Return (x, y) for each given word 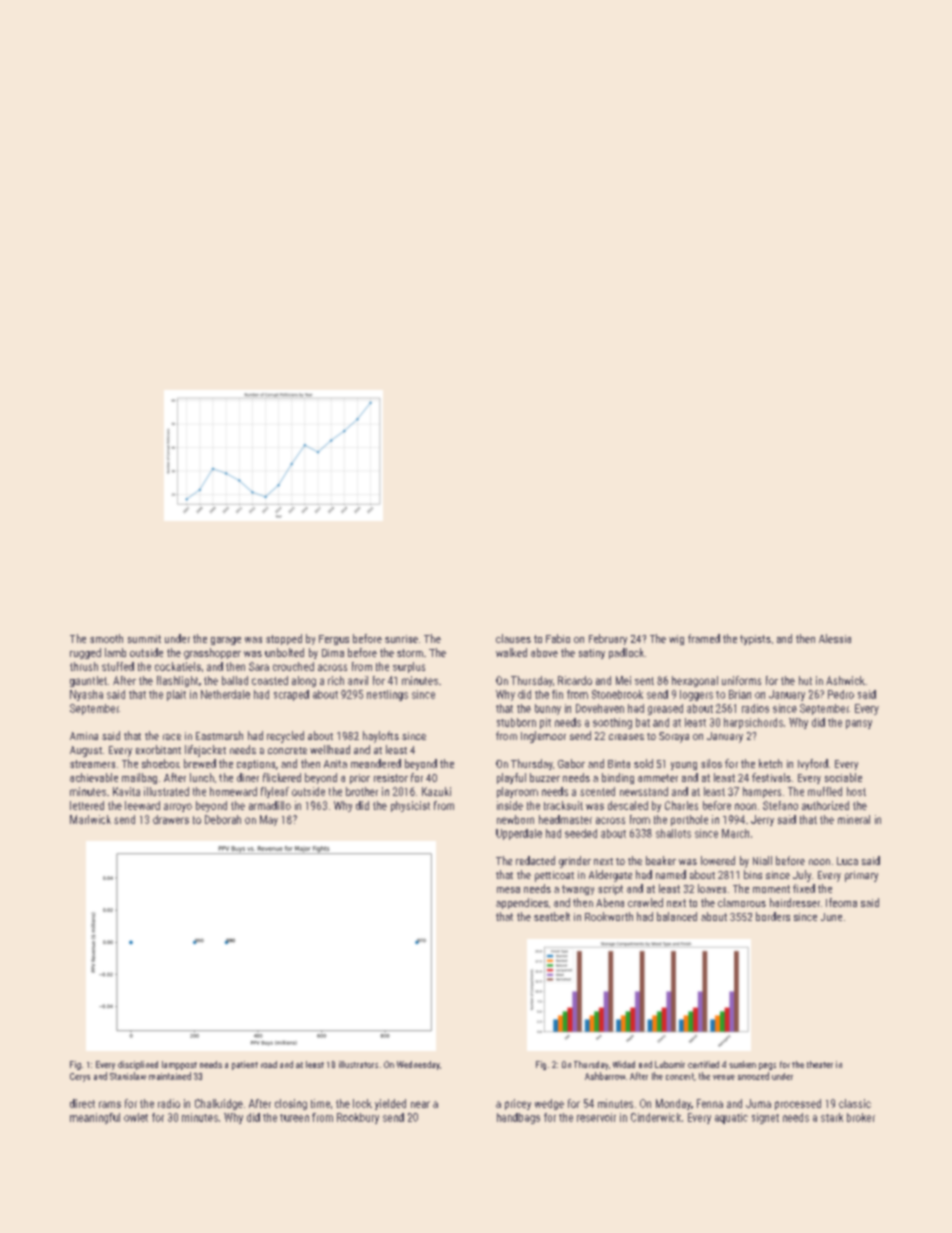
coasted (270, 680)
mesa (508, 890)
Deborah (223, 819)
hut (805, 680)
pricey (518, 1104)
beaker (661, 860)
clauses (513, 638)
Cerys (80, 1077)
